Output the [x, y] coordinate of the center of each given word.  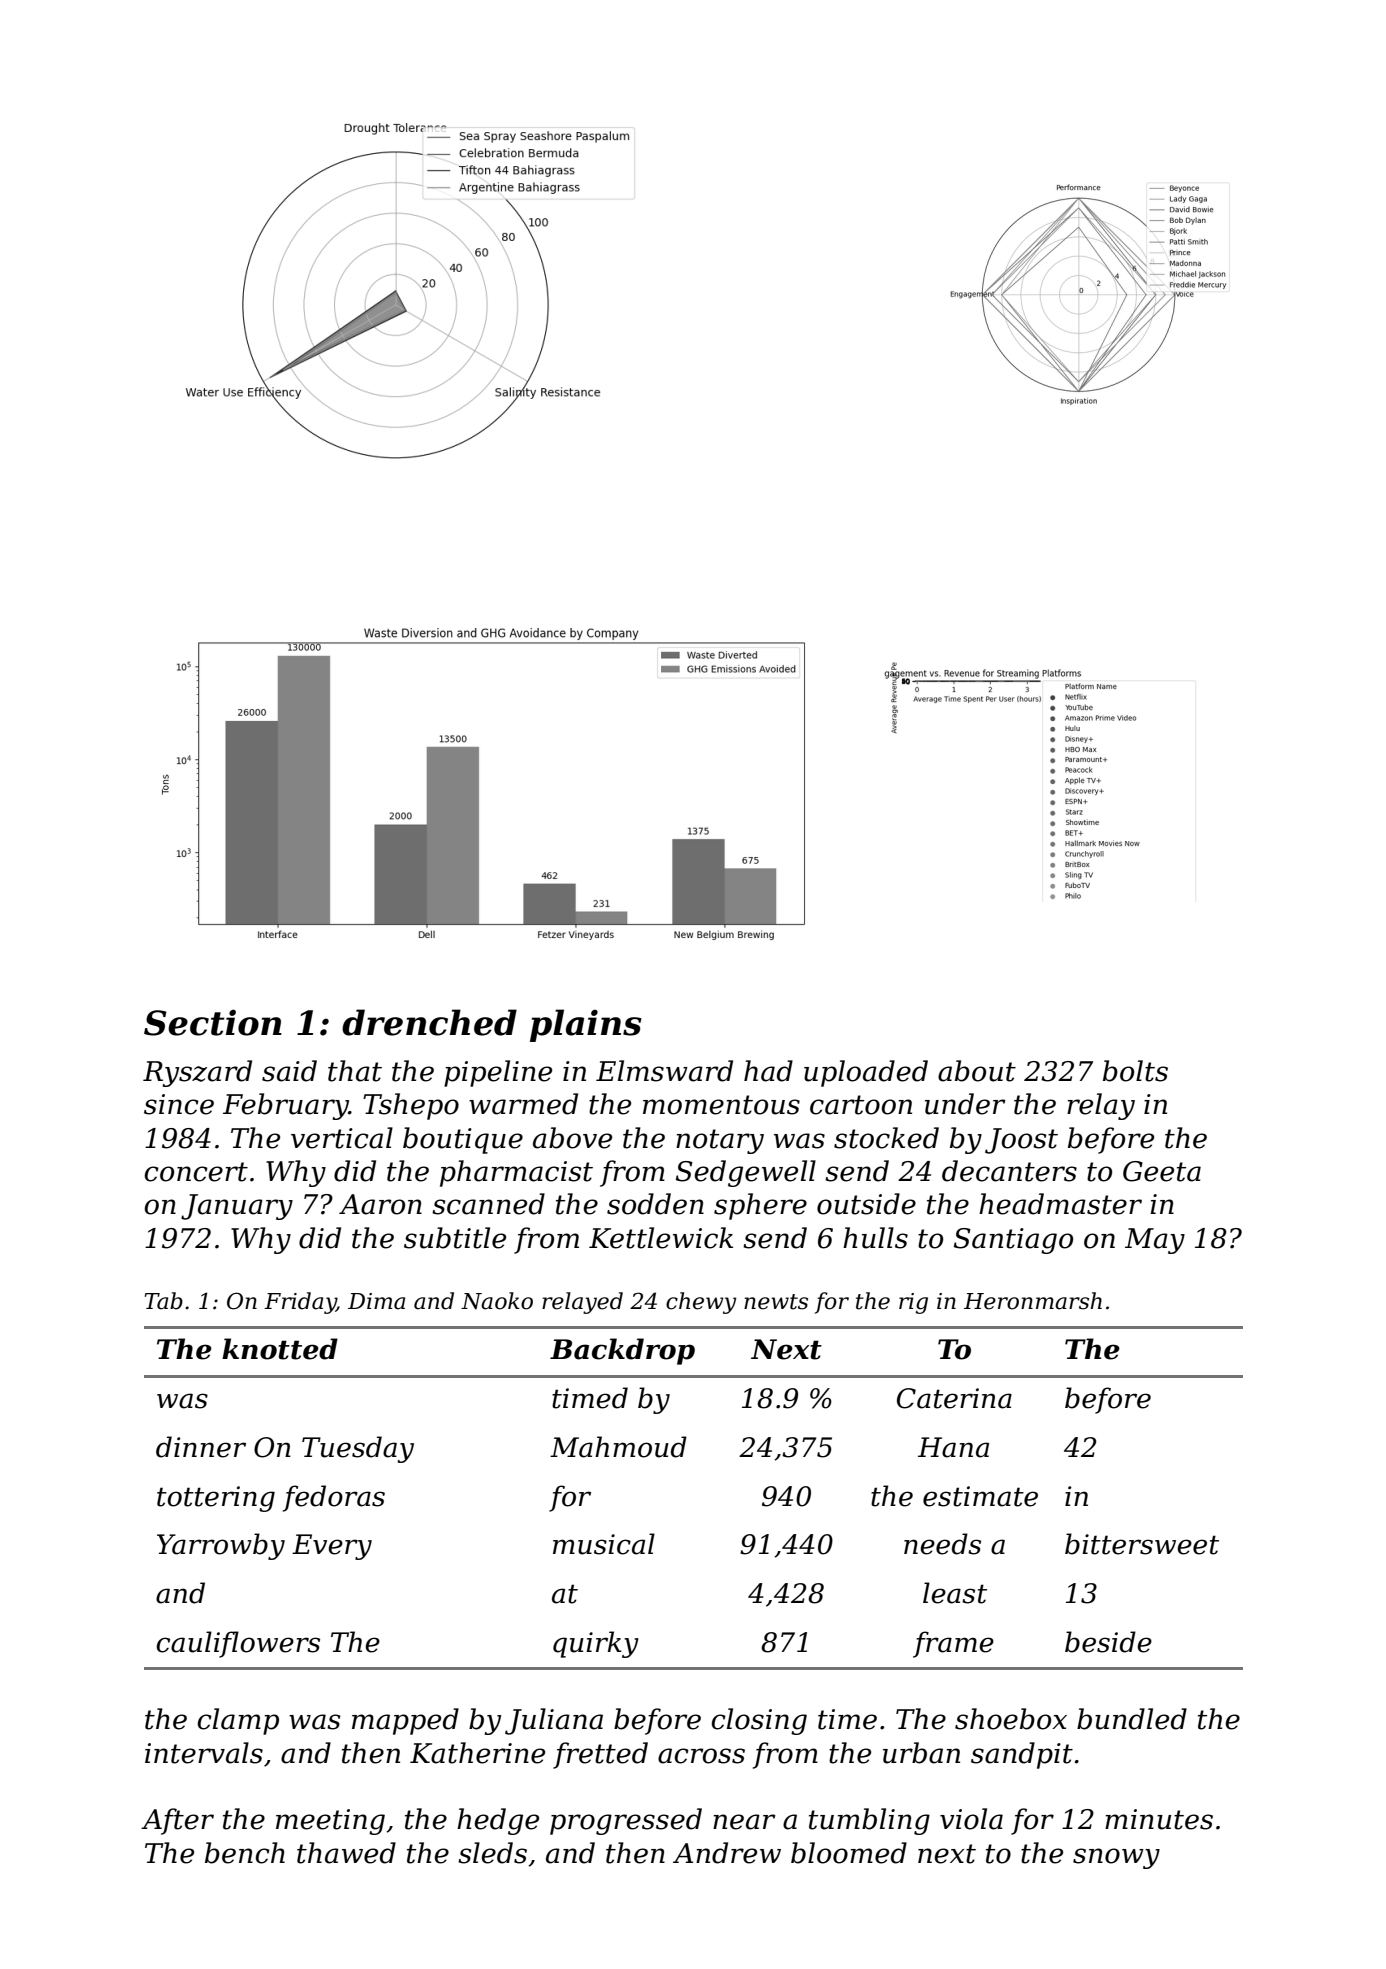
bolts [1135, 1071]
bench [245, 1853]
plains [586, 1025]
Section [213, 1022]
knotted [280, 1349]
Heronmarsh [1033, 1301]
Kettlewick [661, 1238]
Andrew [727, 1853]
